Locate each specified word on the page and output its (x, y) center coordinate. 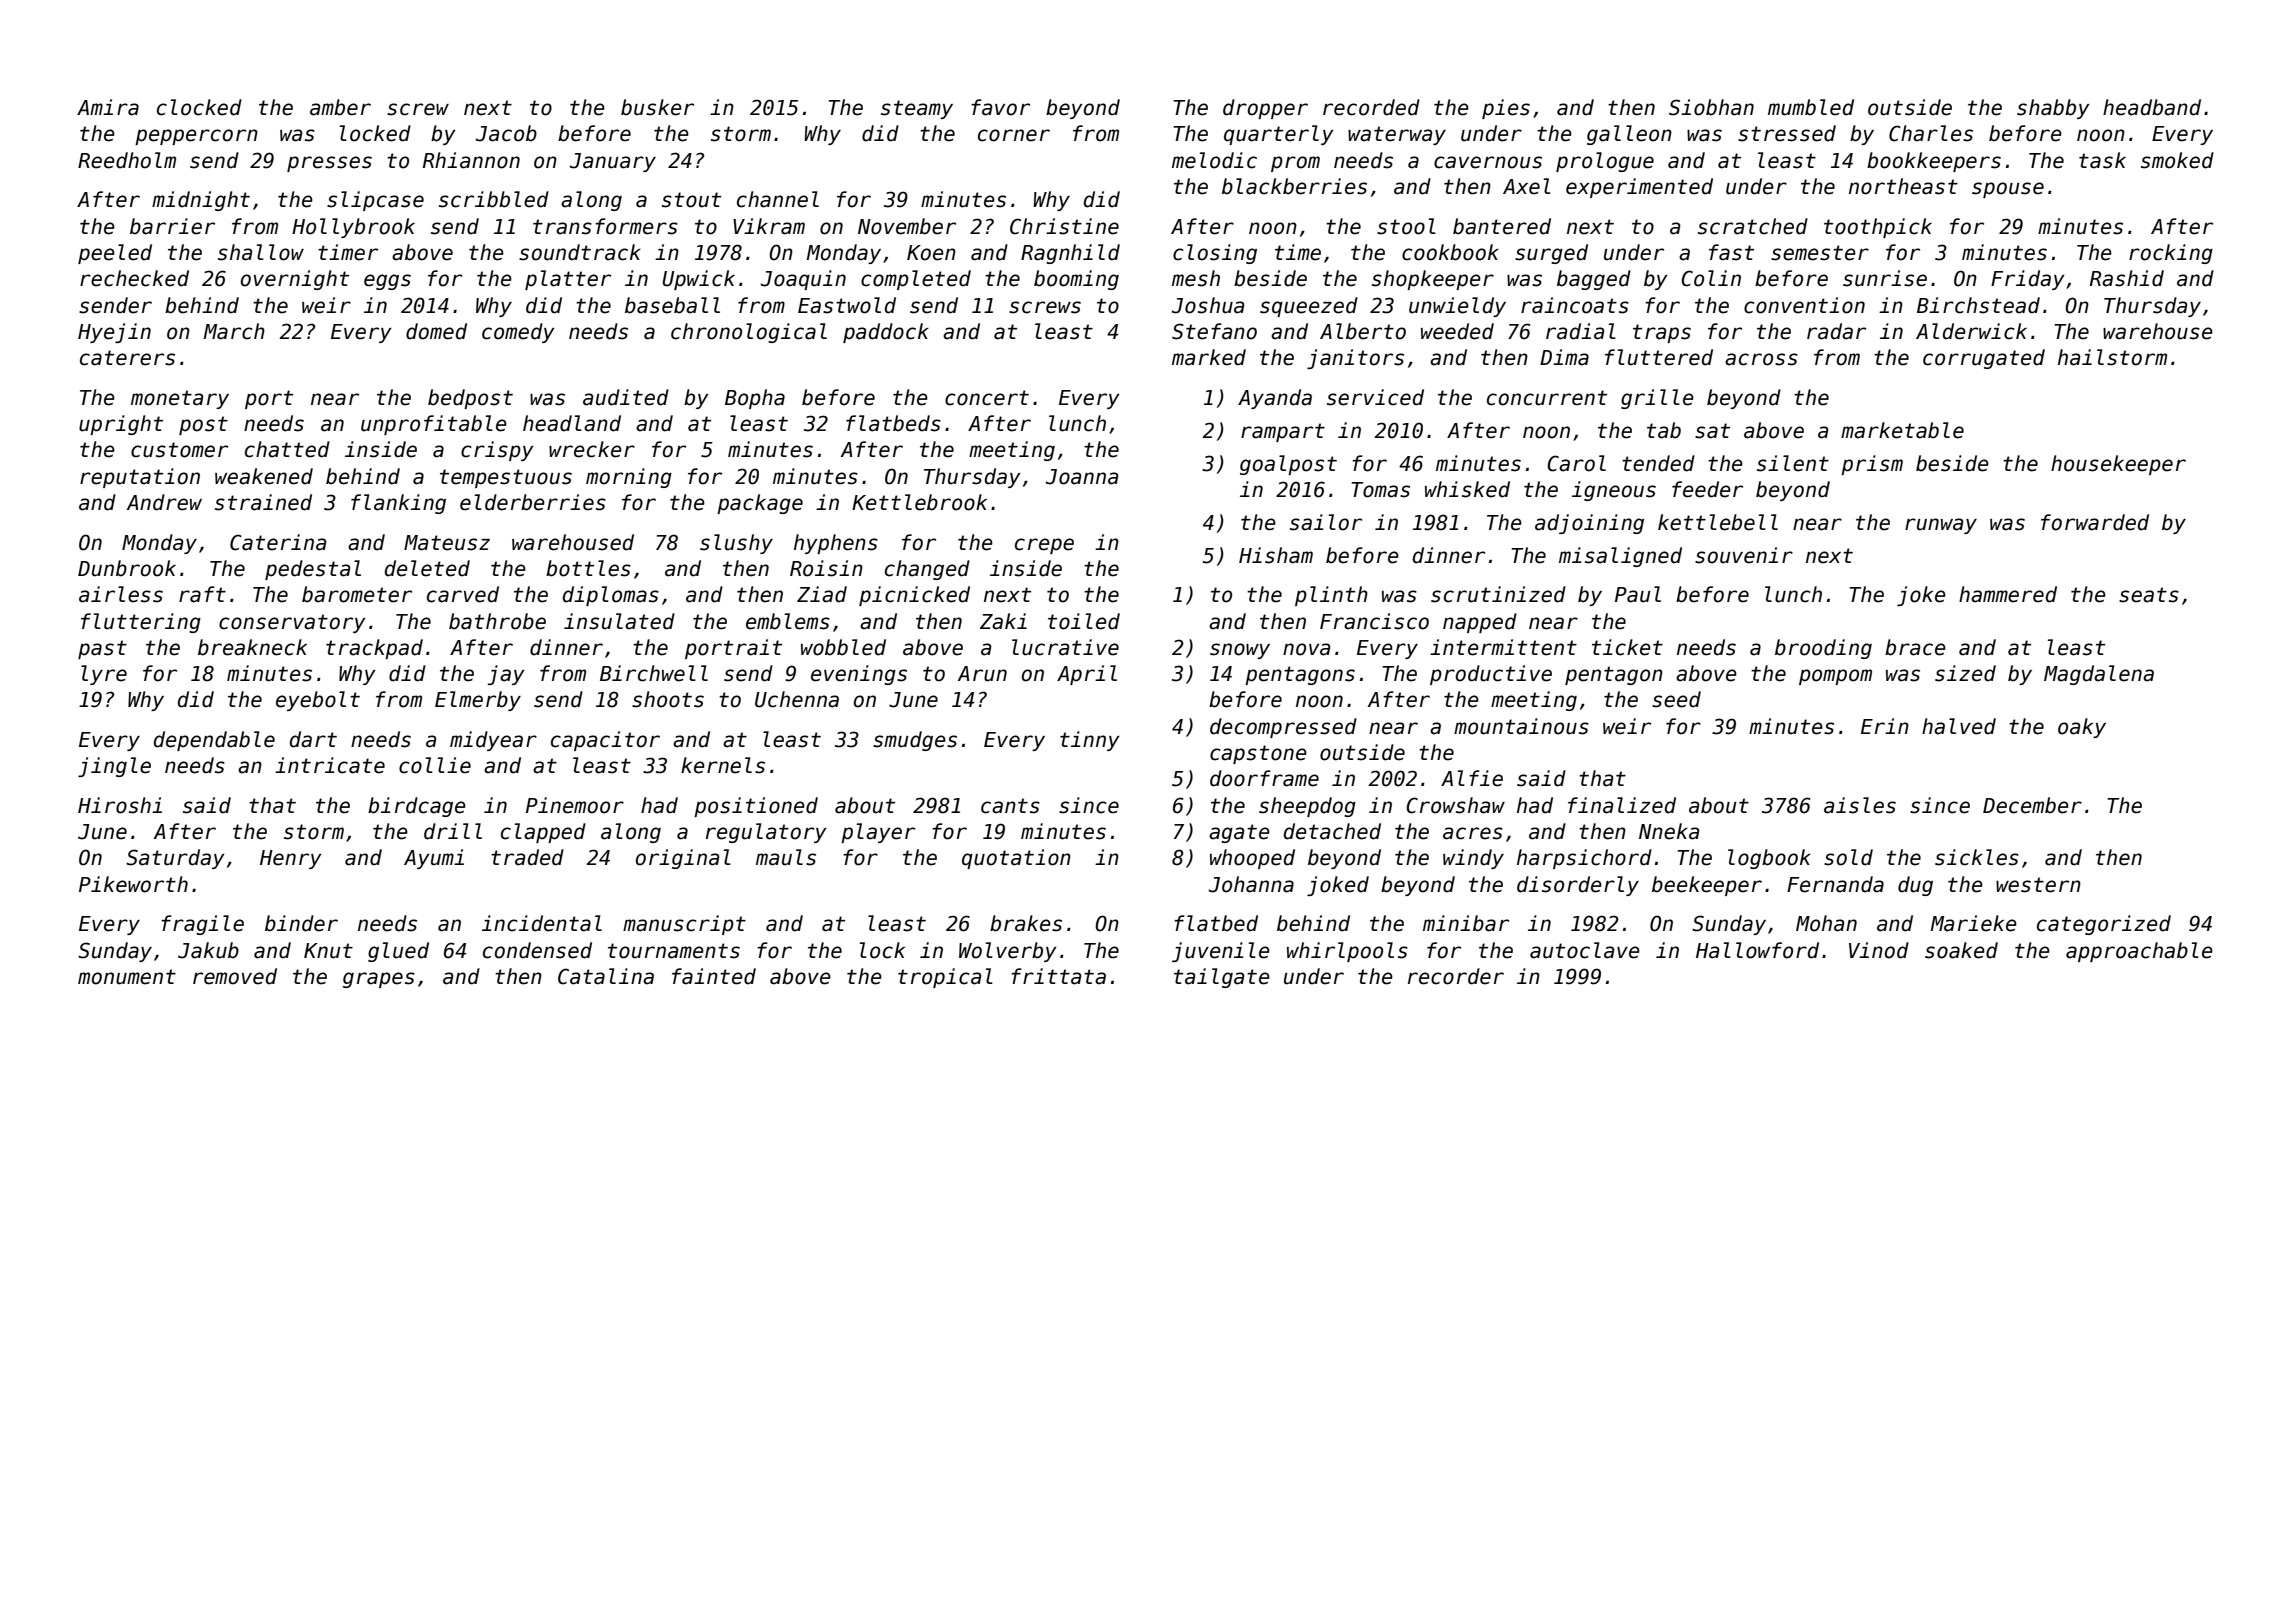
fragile (202, 925)
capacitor (605, 741)
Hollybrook (353, 228)
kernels (723, 765)
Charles (1931, 133)
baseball (672, 305)
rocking (2171, 254)
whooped (1252, 859)
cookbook (1450, 252)
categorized (2104, 925)
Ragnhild (1070, 254)
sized (1965, 673)
